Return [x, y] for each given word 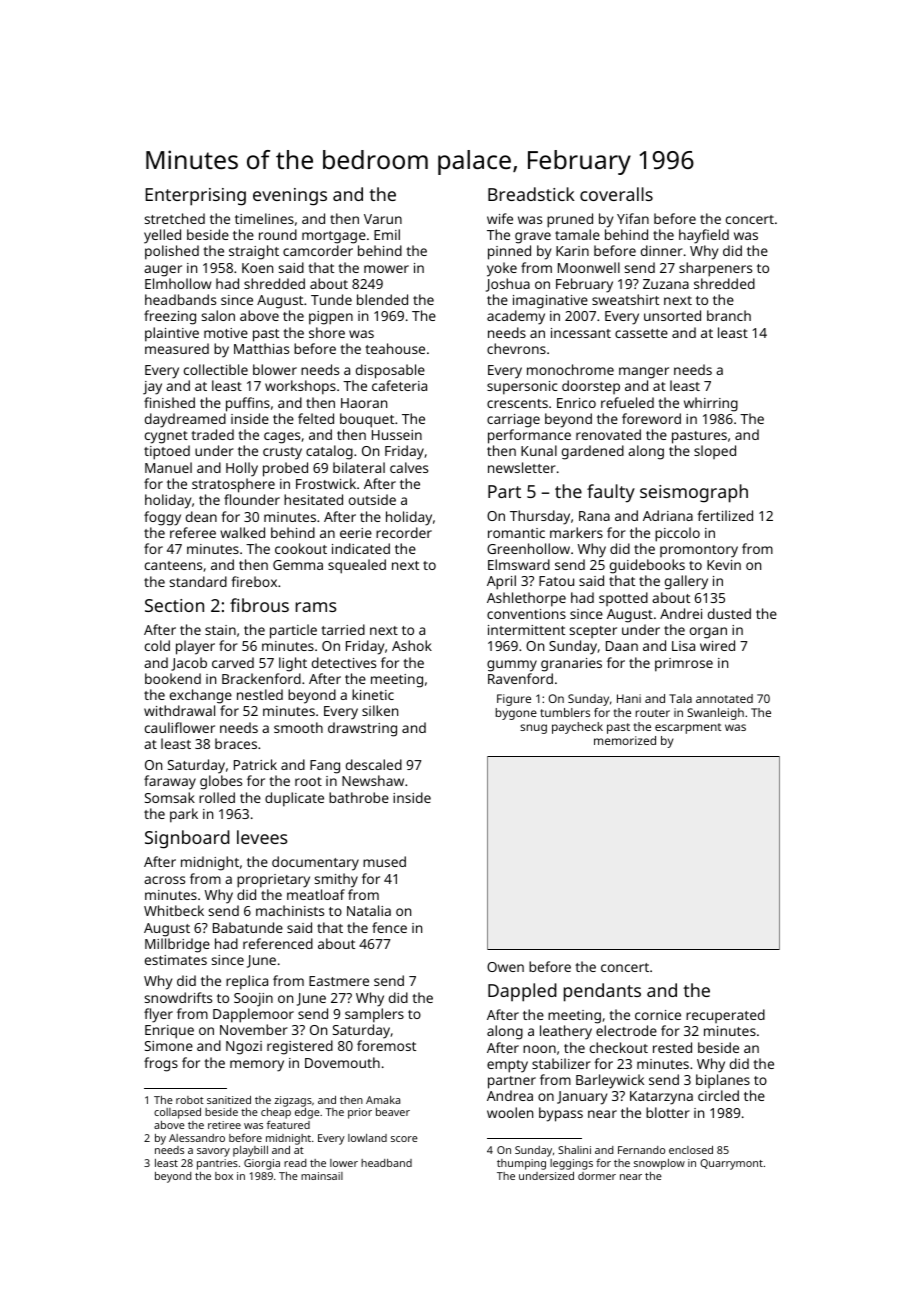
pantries [217, 1164]
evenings [290, 197]
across [164, 880]
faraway [170, 782]
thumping [521, 1164]
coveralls [616, 194]
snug [533, 729]
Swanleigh [715, 714]
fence [389, 927]
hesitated [313, 499]
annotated [724, 698]
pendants [602, 992]
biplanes [723, 1081]
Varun [383, 219]
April [501, 582]
